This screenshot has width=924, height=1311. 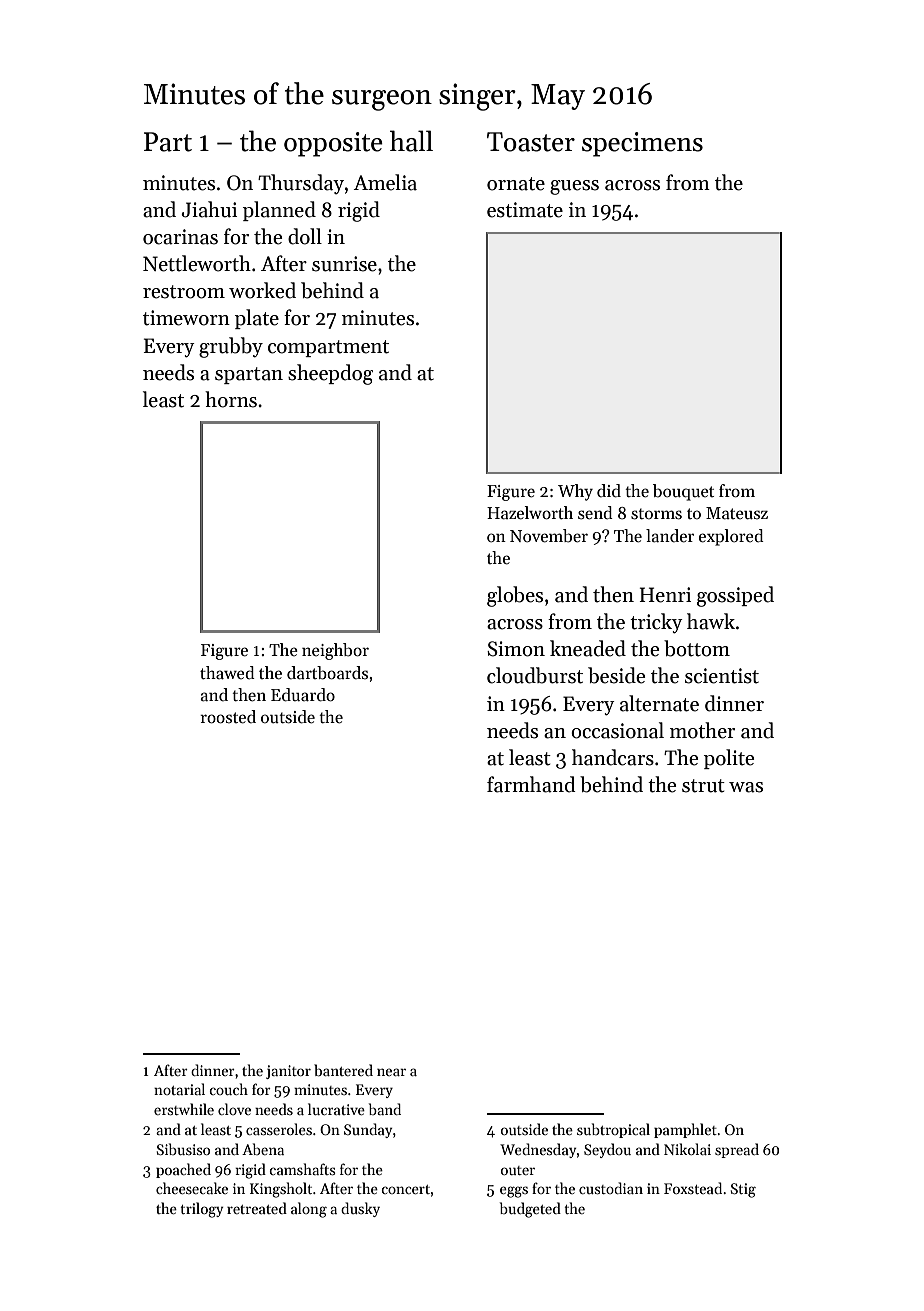 What do you see at coordinates (344, 264) in the screenshot?
I see `sunrise` at bounding box center [344, 264].
